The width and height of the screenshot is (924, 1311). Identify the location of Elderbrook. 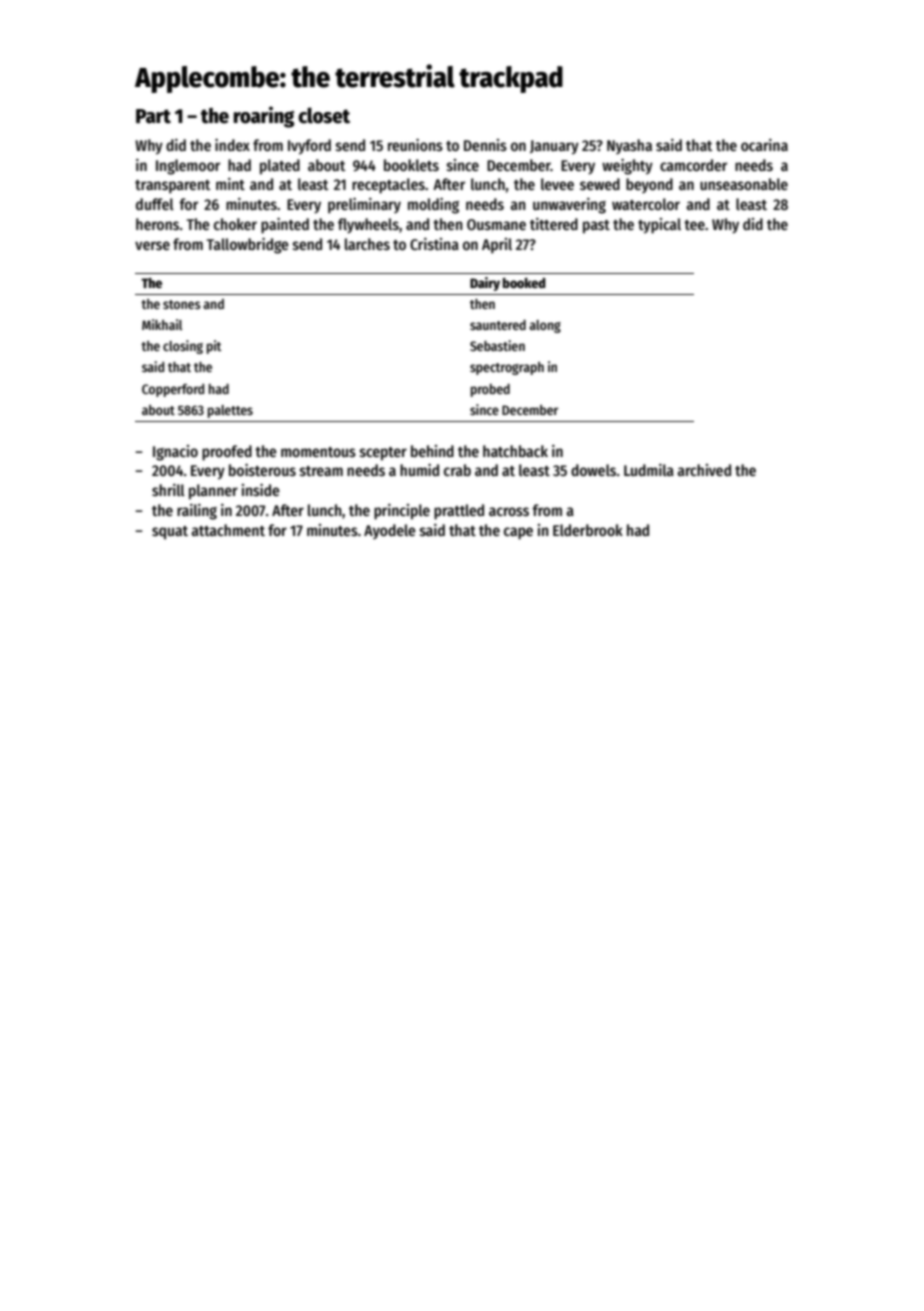
(588, 530).
